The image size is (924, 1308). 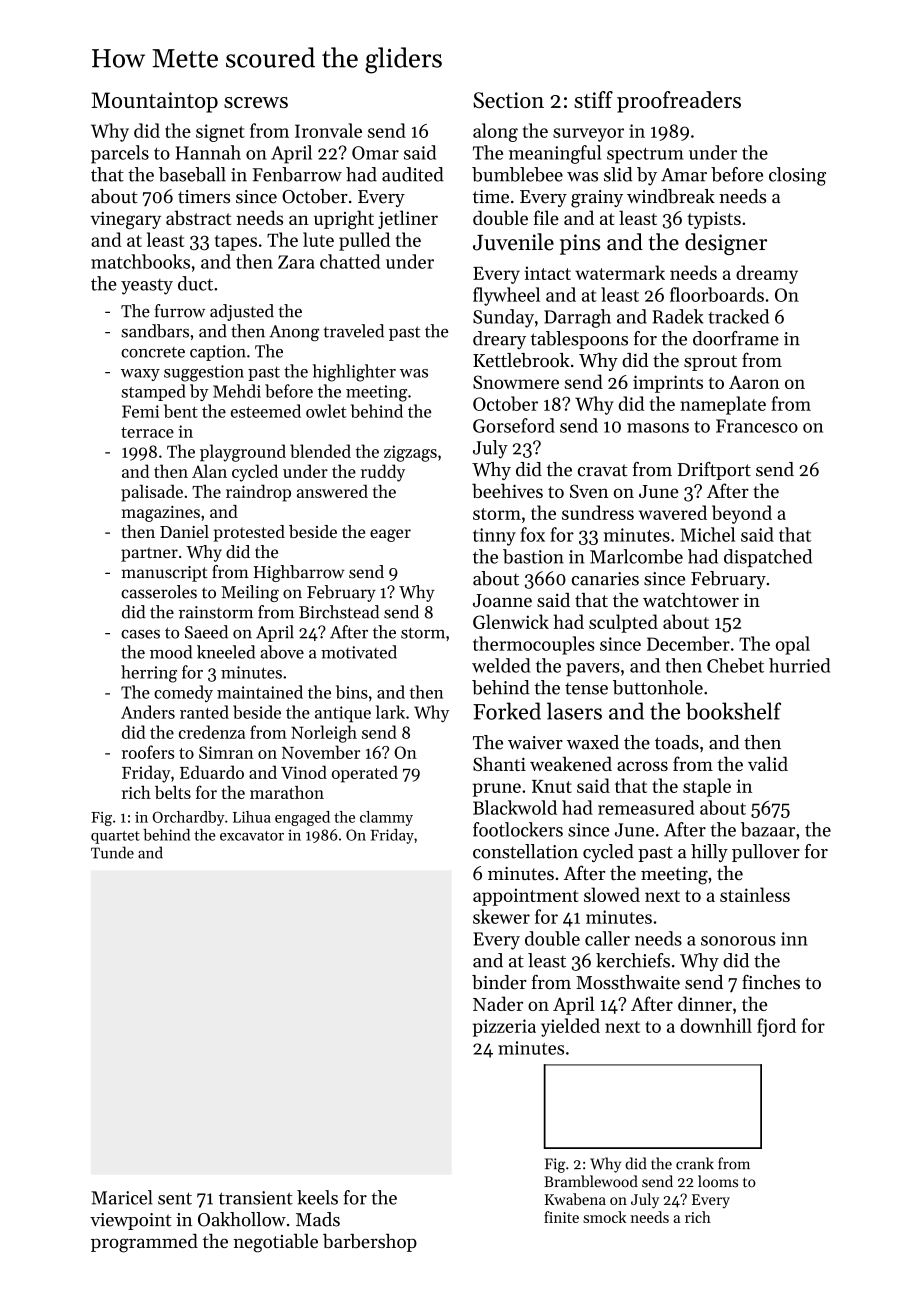 I want to click on abstract, so click(x=198, y=217).
